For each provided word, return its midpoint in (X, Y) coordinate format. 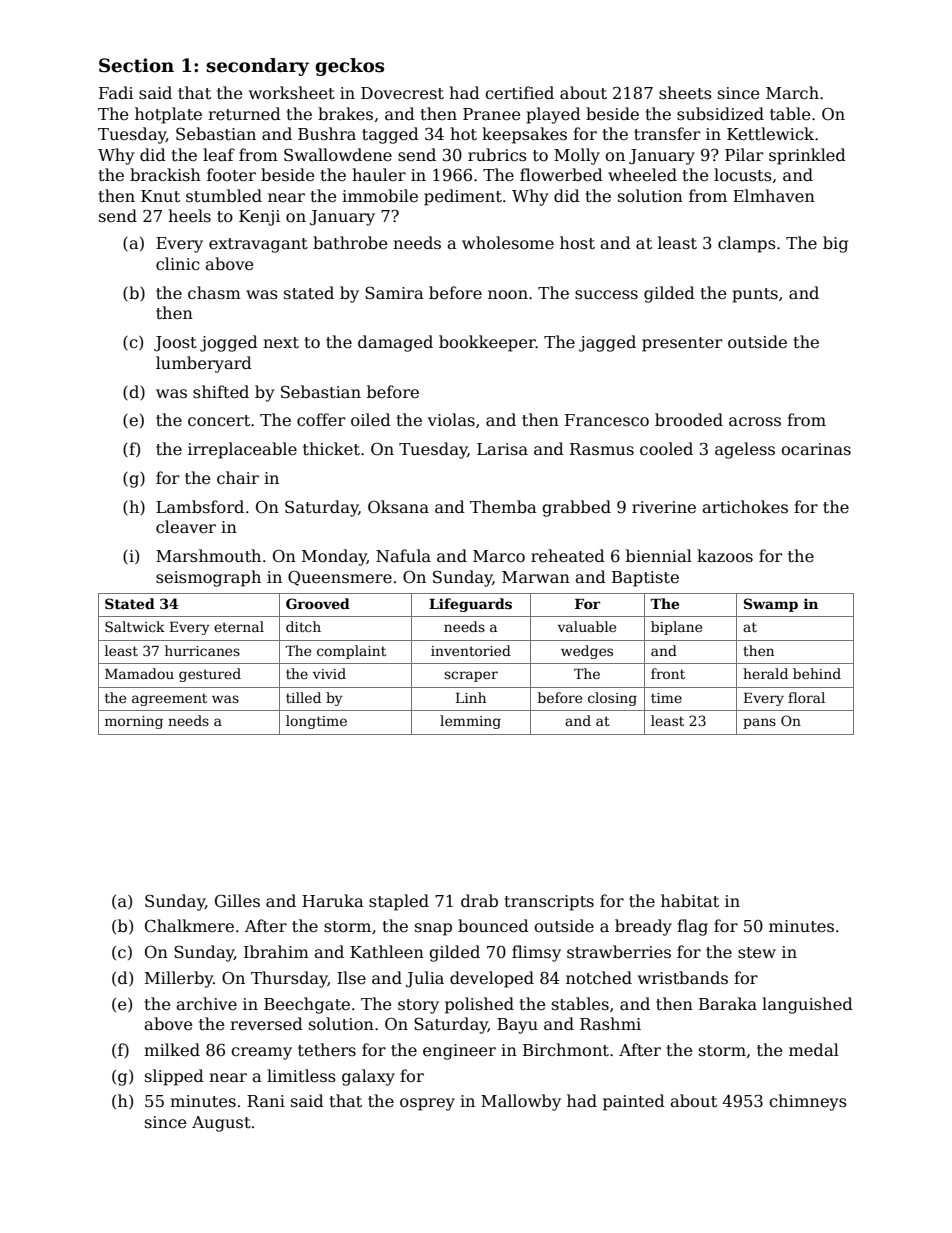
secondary (257, 67)
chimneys (808, 1102)
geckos (349, 67)
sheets (685, 93)
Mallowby (521, 1102)
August (221, 1124)
